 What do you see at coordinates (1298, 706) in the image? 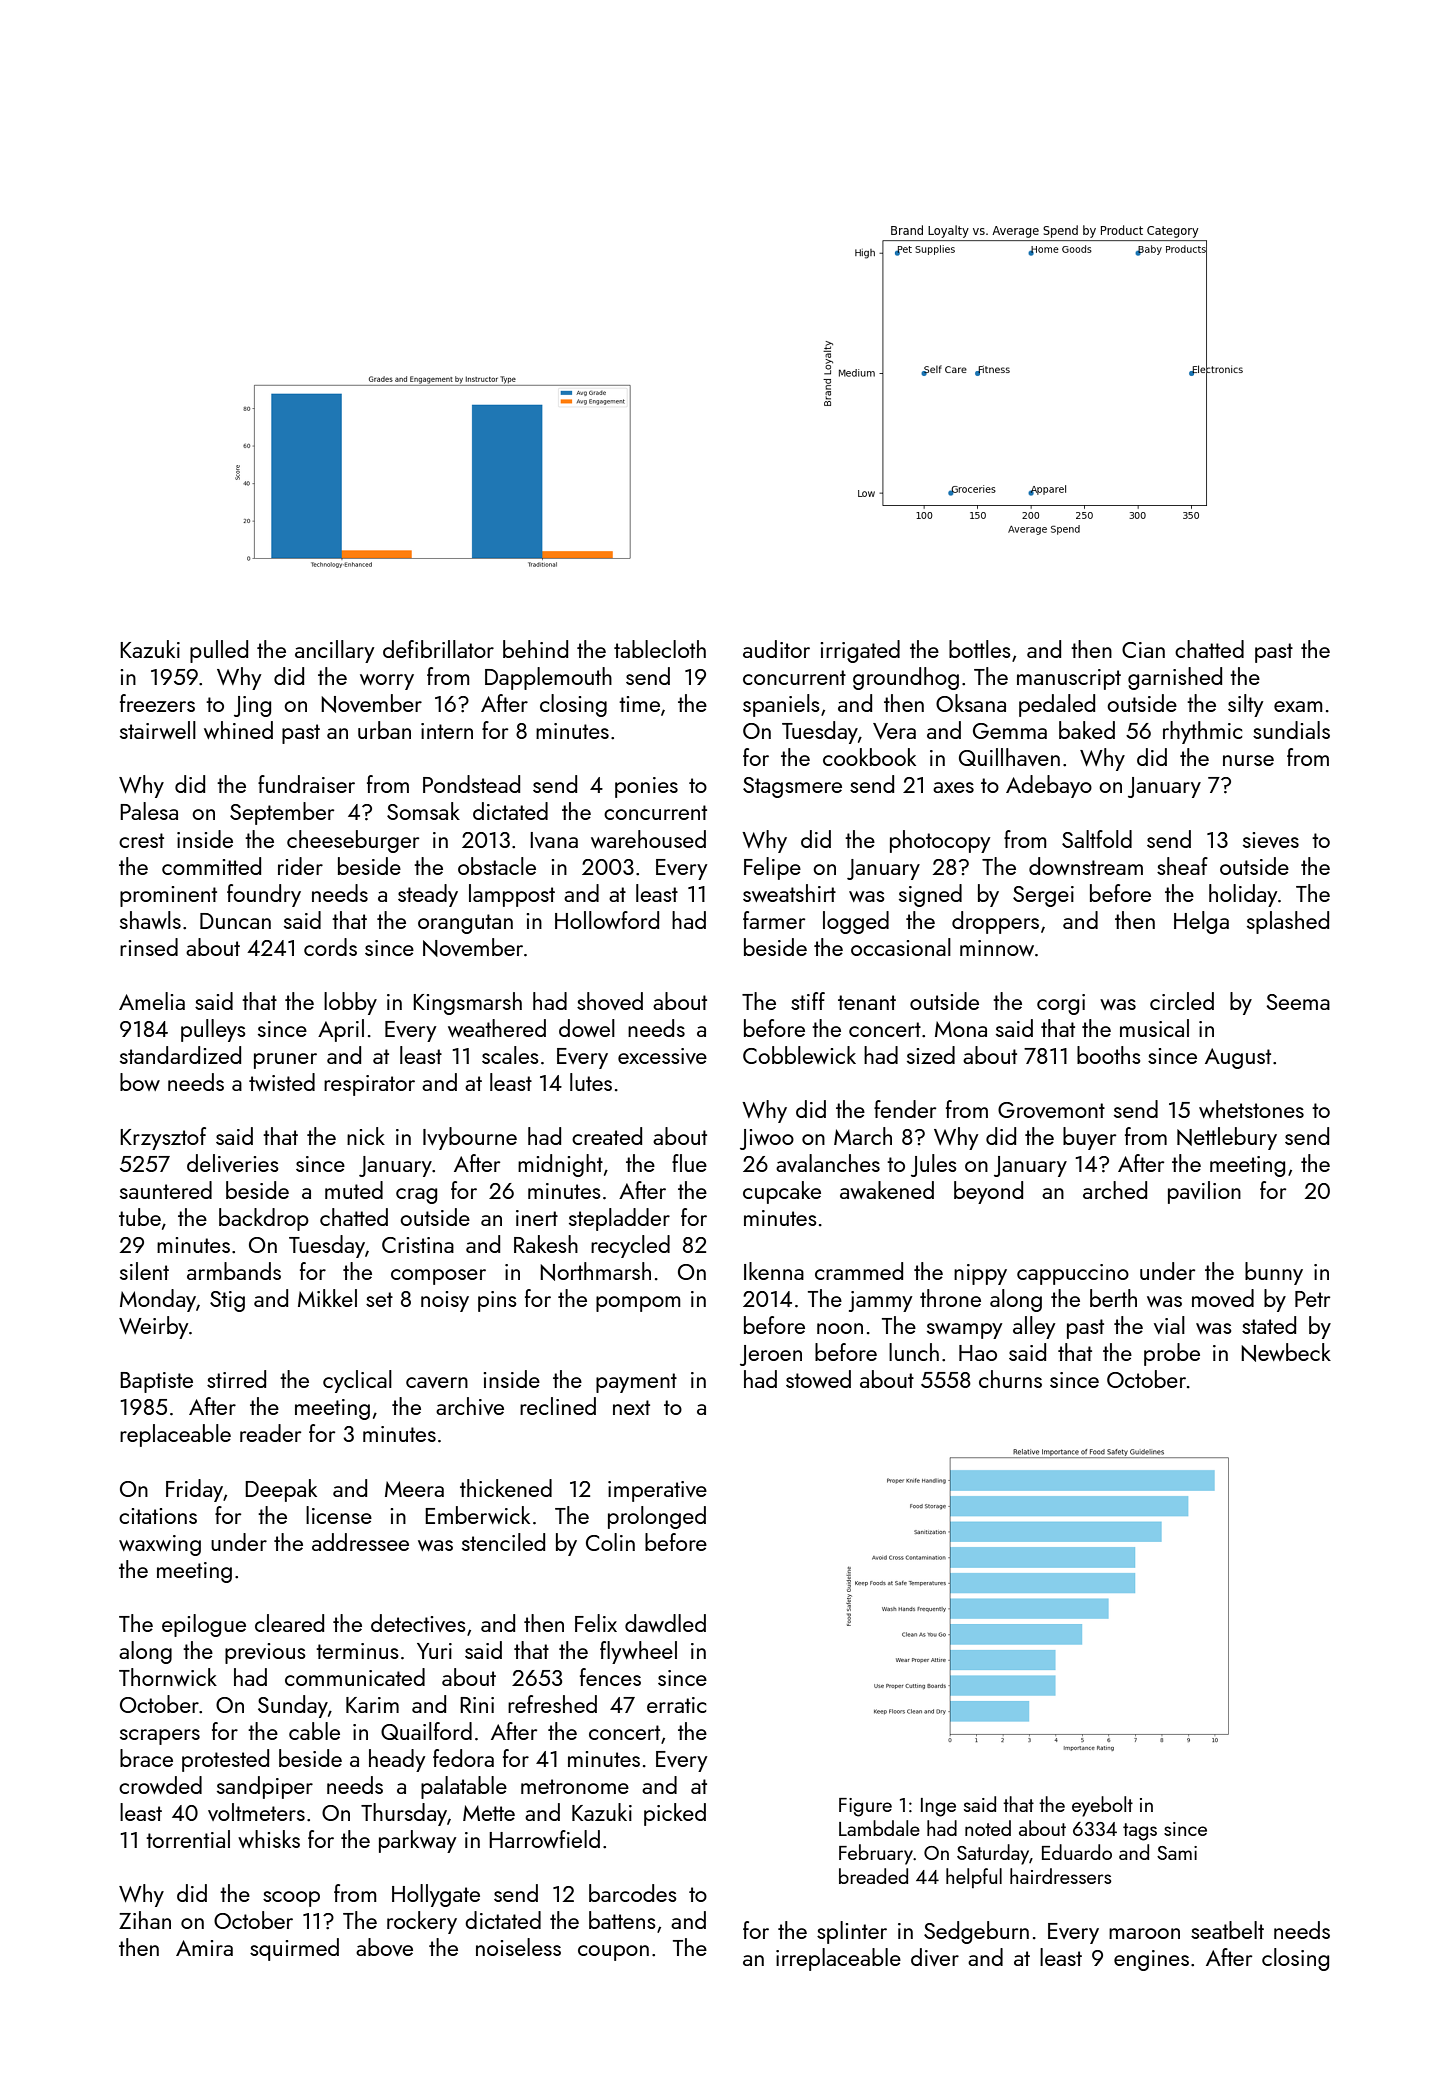
I see `exam` at bounding box center [1298, 706].
